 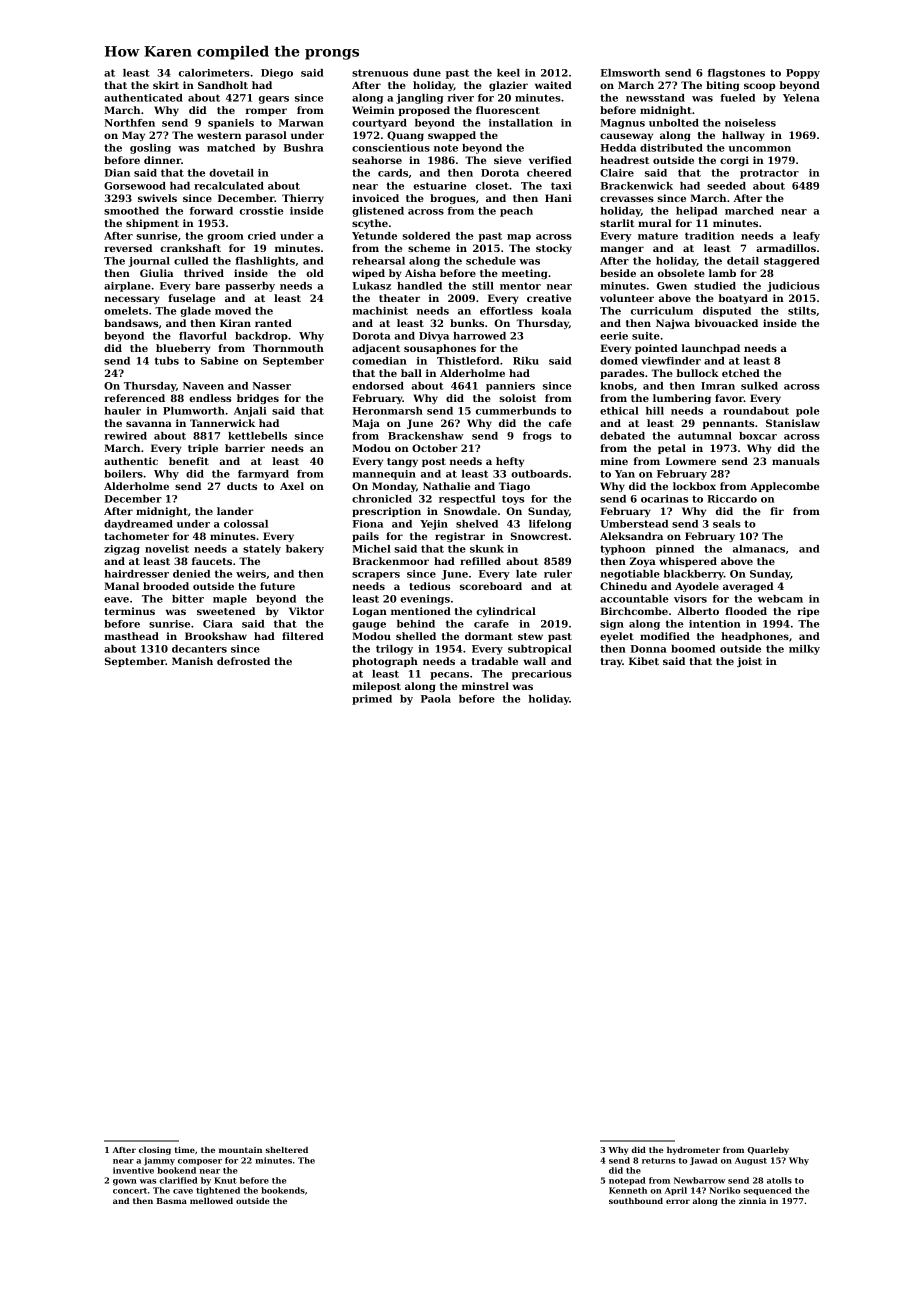 I want to click on estuarine, so click(x=440, y=186).
